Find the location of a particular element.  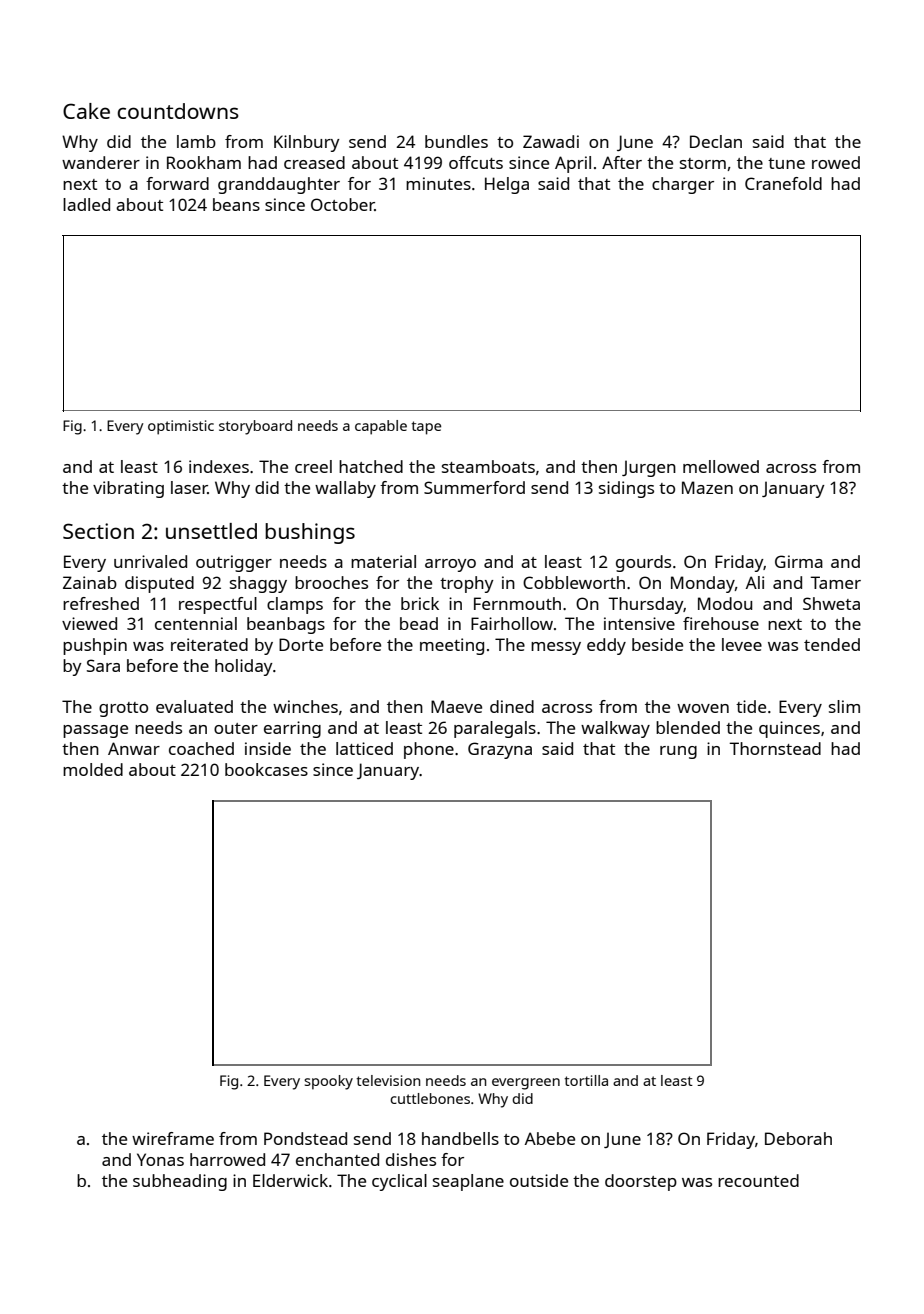

Deborah is located at coordinates (798, 1138).
